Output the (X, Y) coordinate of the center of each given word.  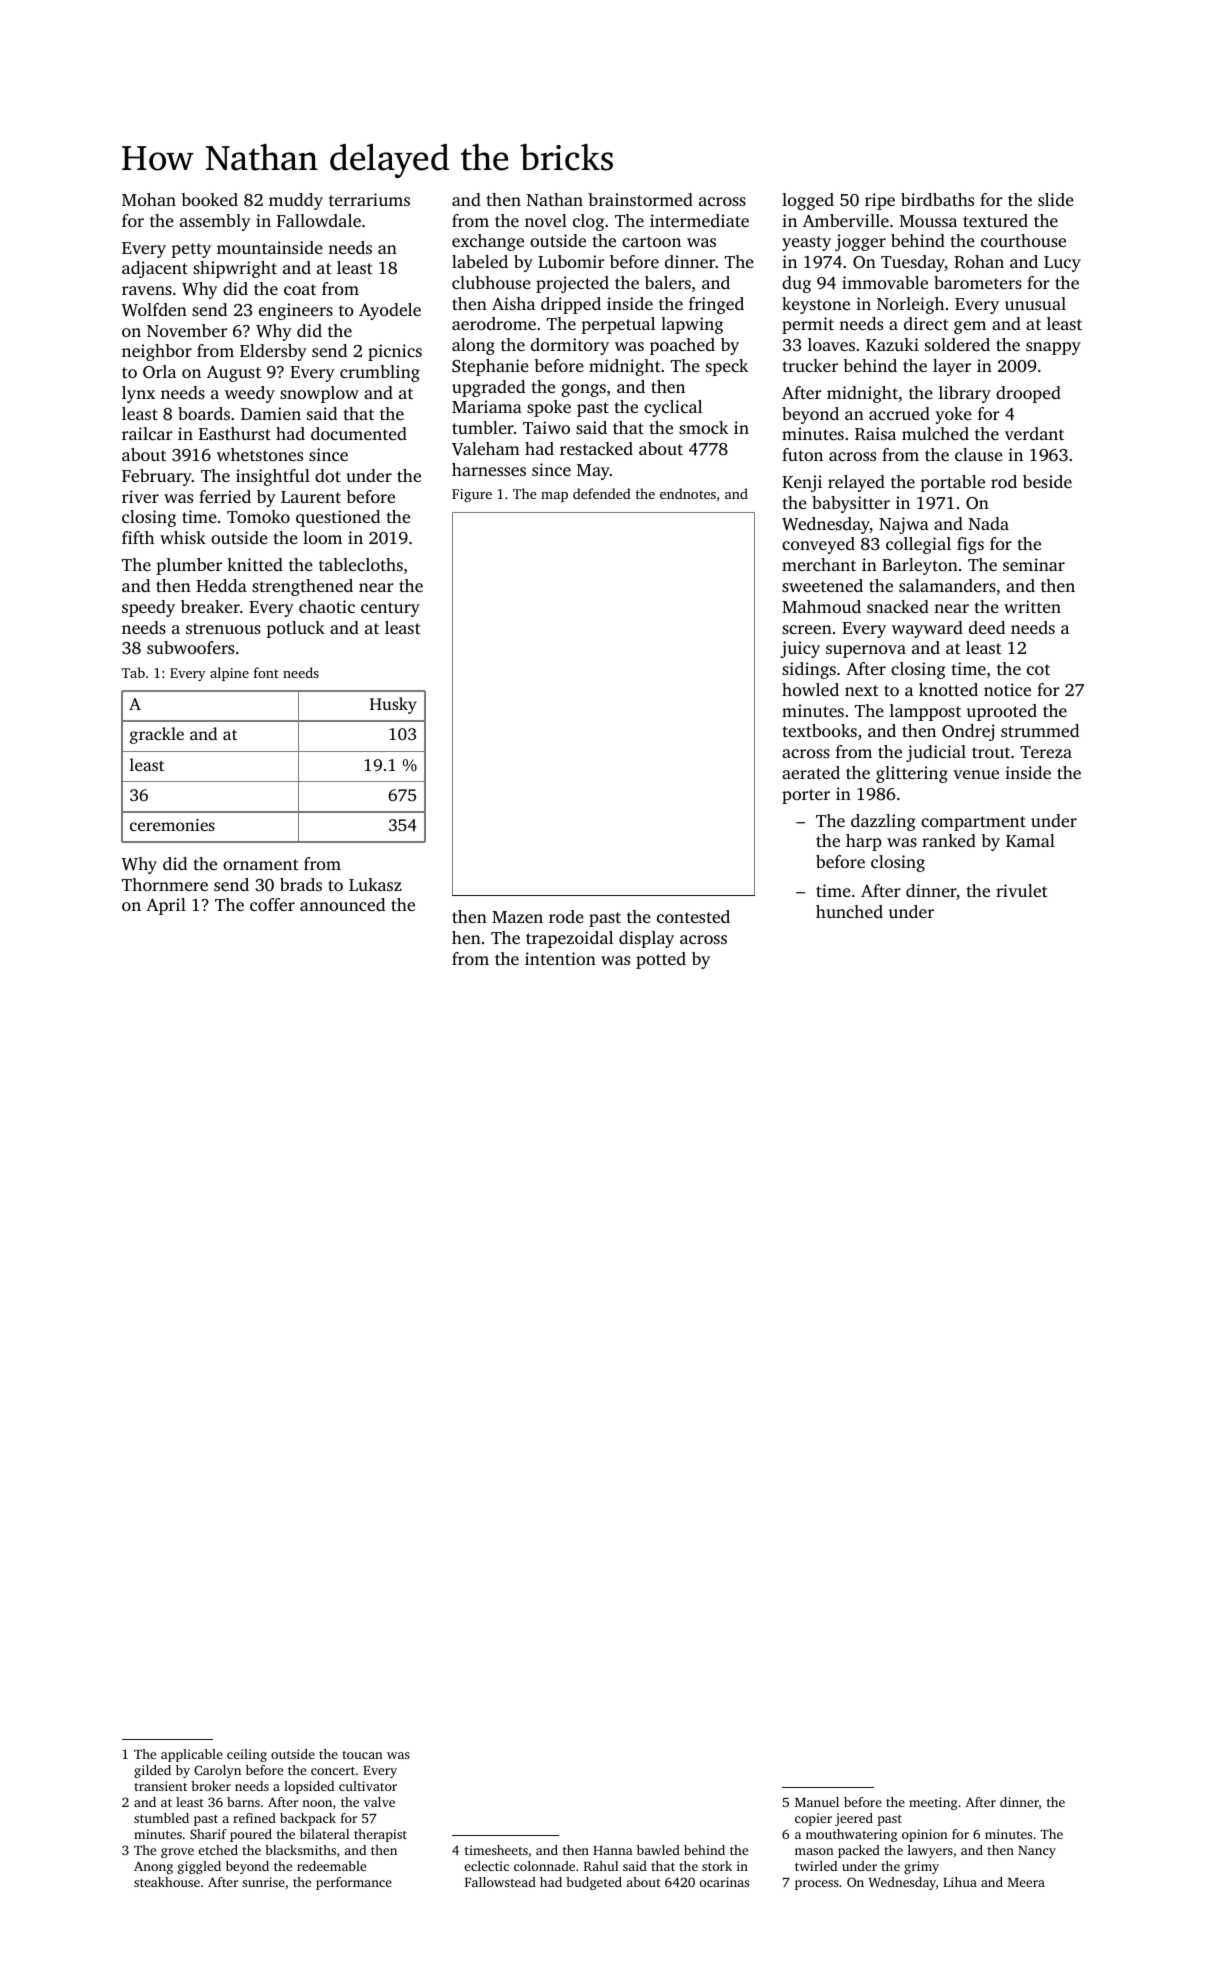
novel (546, 220)
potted (661, 960)
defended (602, 493)
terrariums (369, 199)
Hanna (613, 1850)
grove (177, 1853)
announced (342, 904)
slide (1056, 199)
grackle (157, 735)
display (646, 939)
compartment (973, 823)
